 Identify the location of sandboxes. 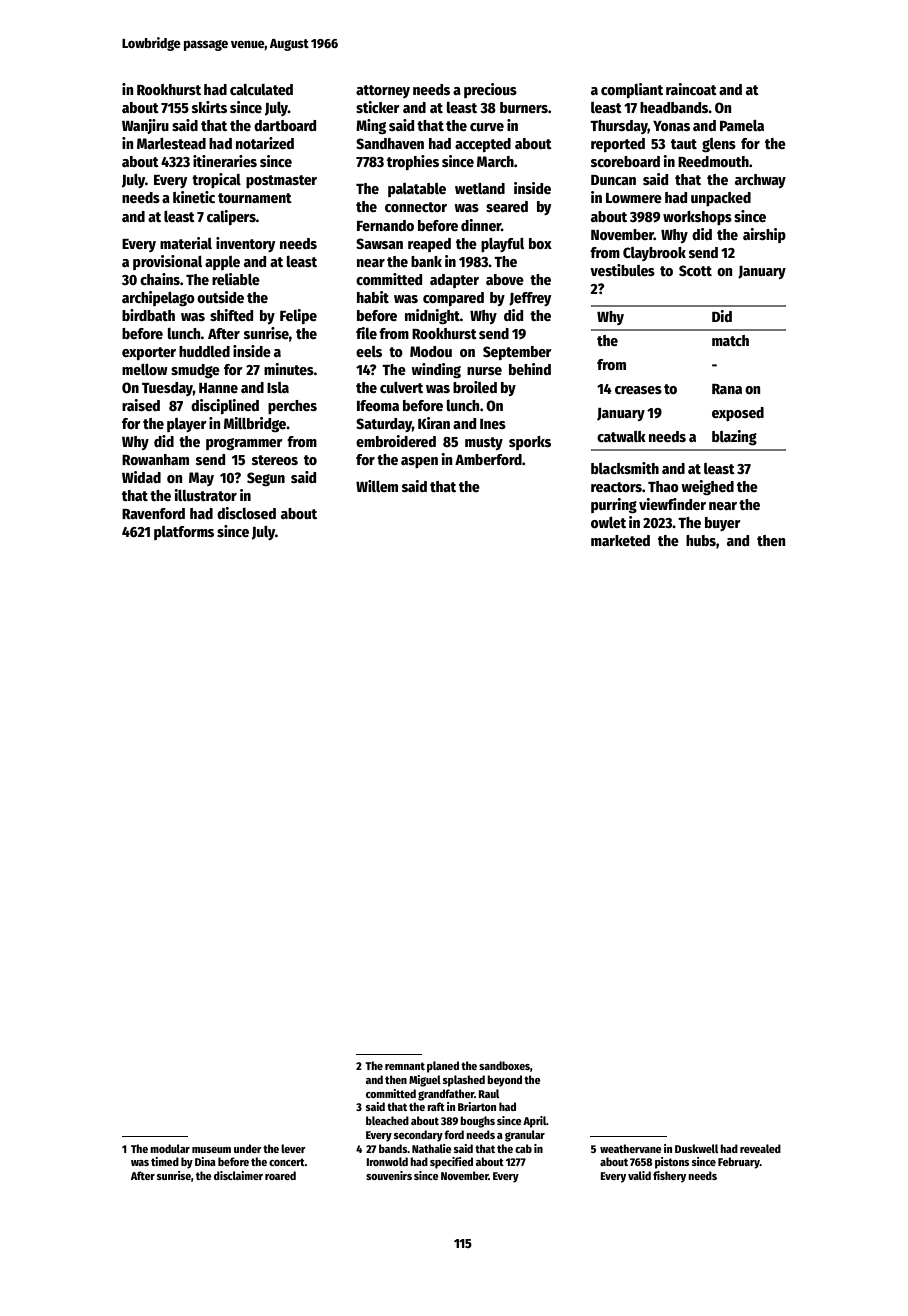
(504, 1065).
